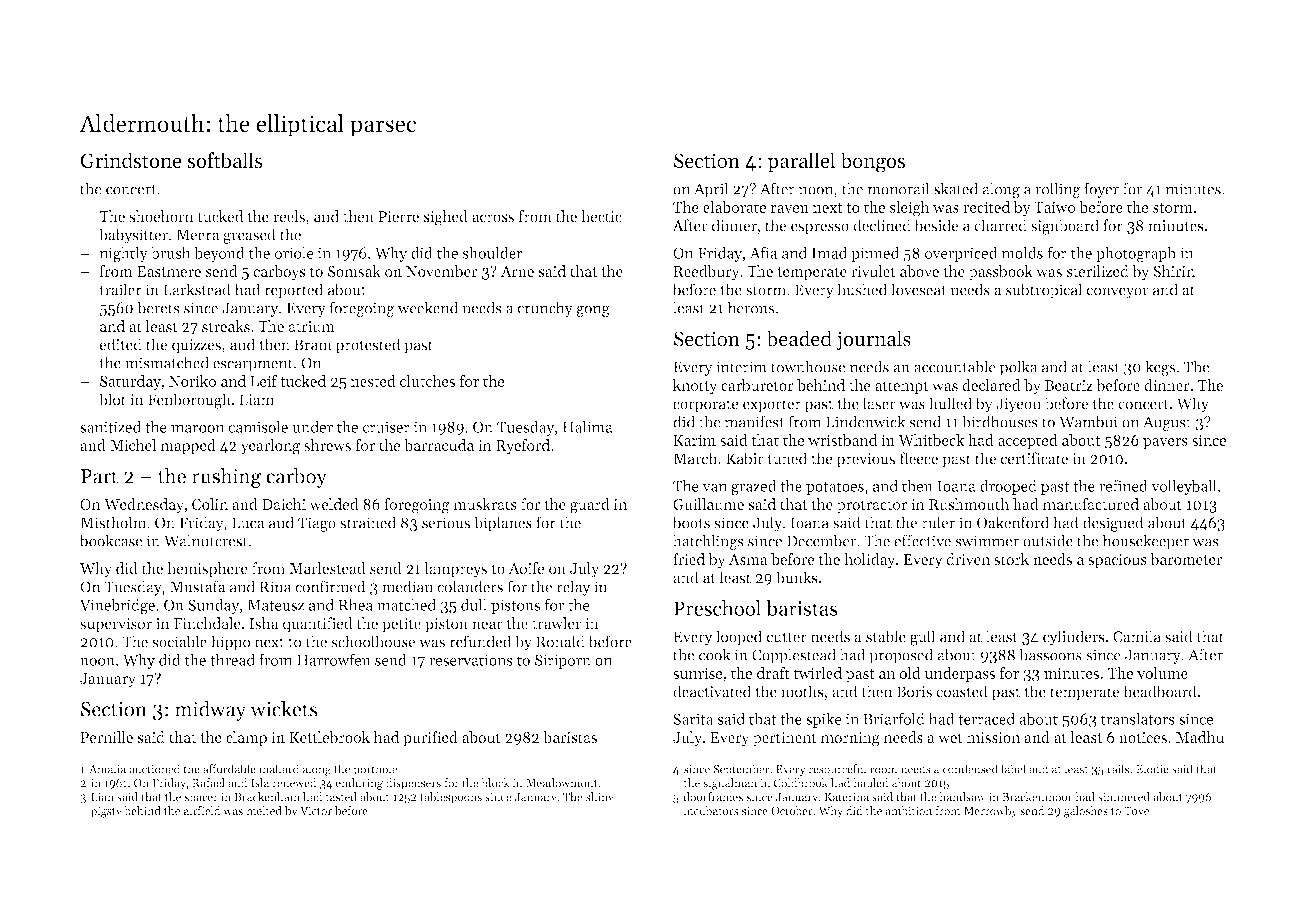  Describe the element at coordinates (106, 737) in the screenshot. I see `Pernille` at that location.
